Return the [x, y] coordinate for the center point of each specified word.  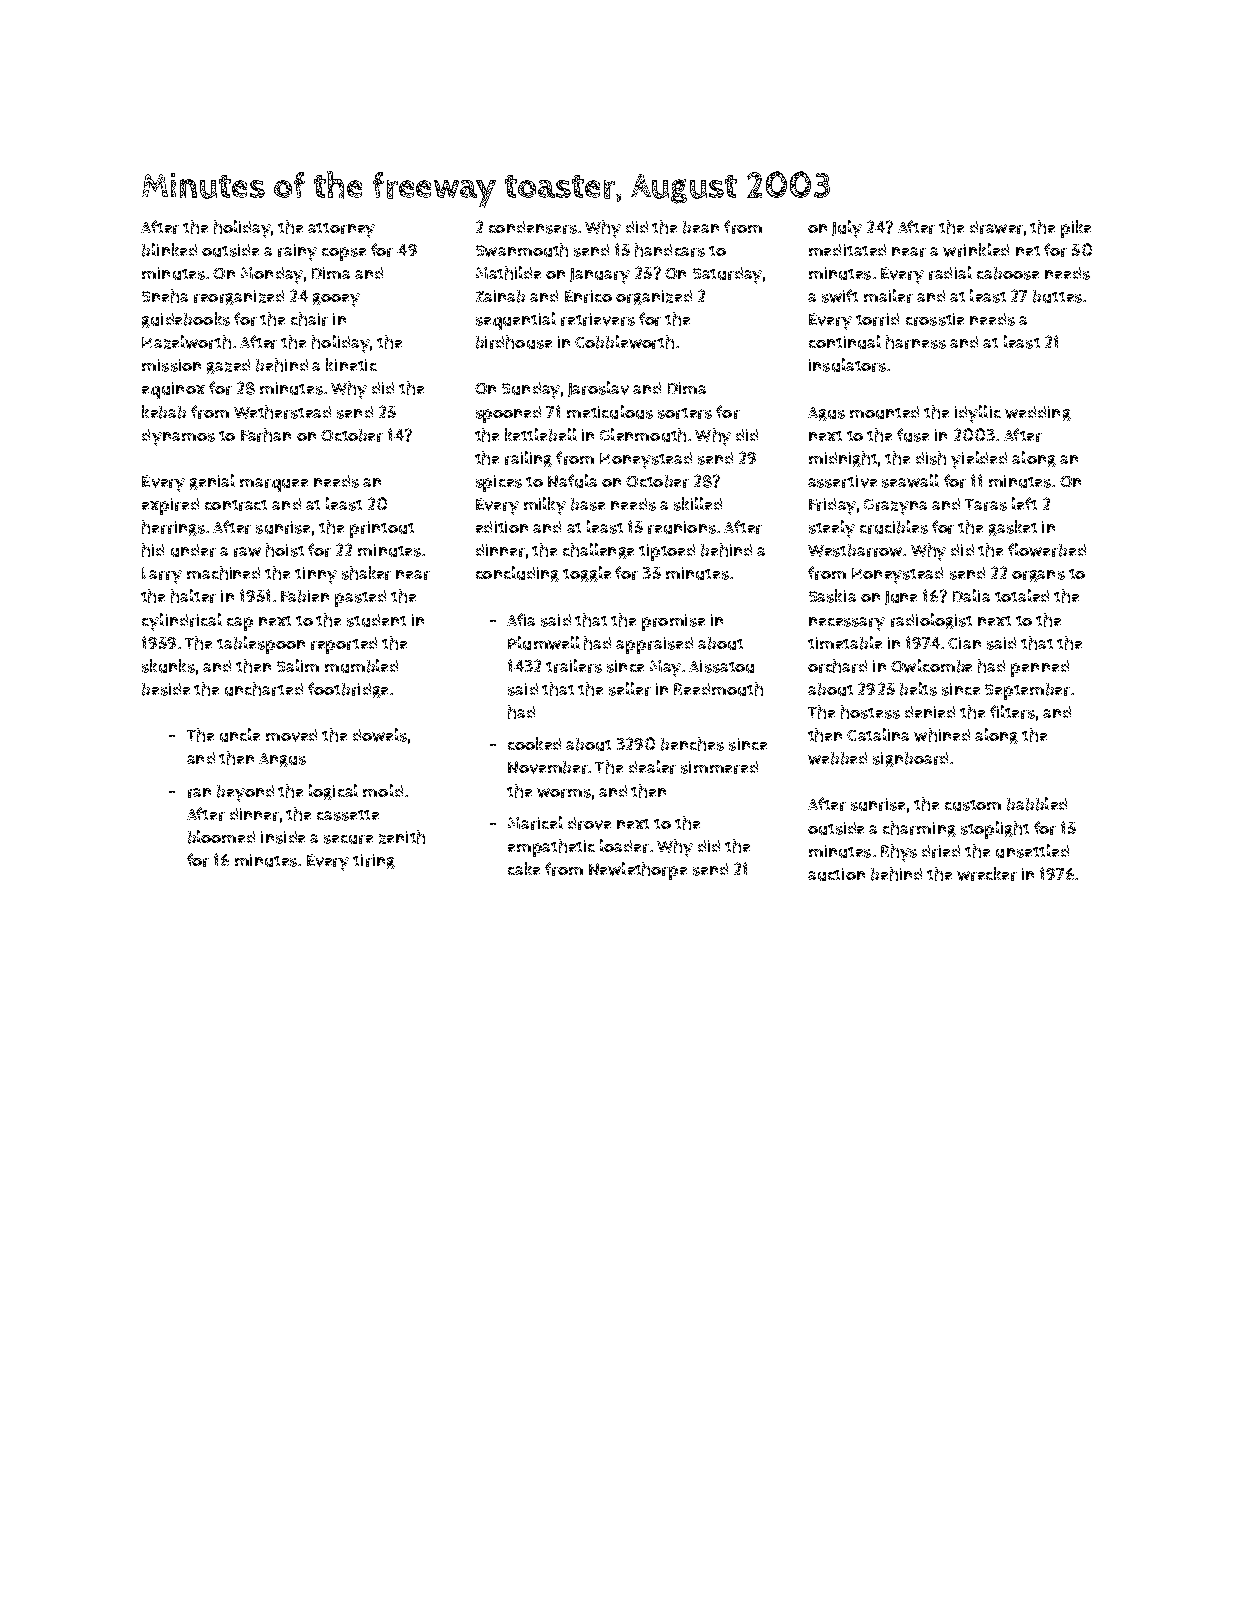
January [600, 276]
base [588, 504]
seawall [910, 481]
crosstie [935, 319]
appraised [654, 645]
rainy [297, 252]
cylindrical [182, 622]
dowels [380, 735]
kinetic [351, 364]
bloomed [221, 837]
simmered [719, 767]
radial [950, 273]
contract [236, 505]
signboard [910, 759]
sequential [516, 321]
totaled [1022, 595]
